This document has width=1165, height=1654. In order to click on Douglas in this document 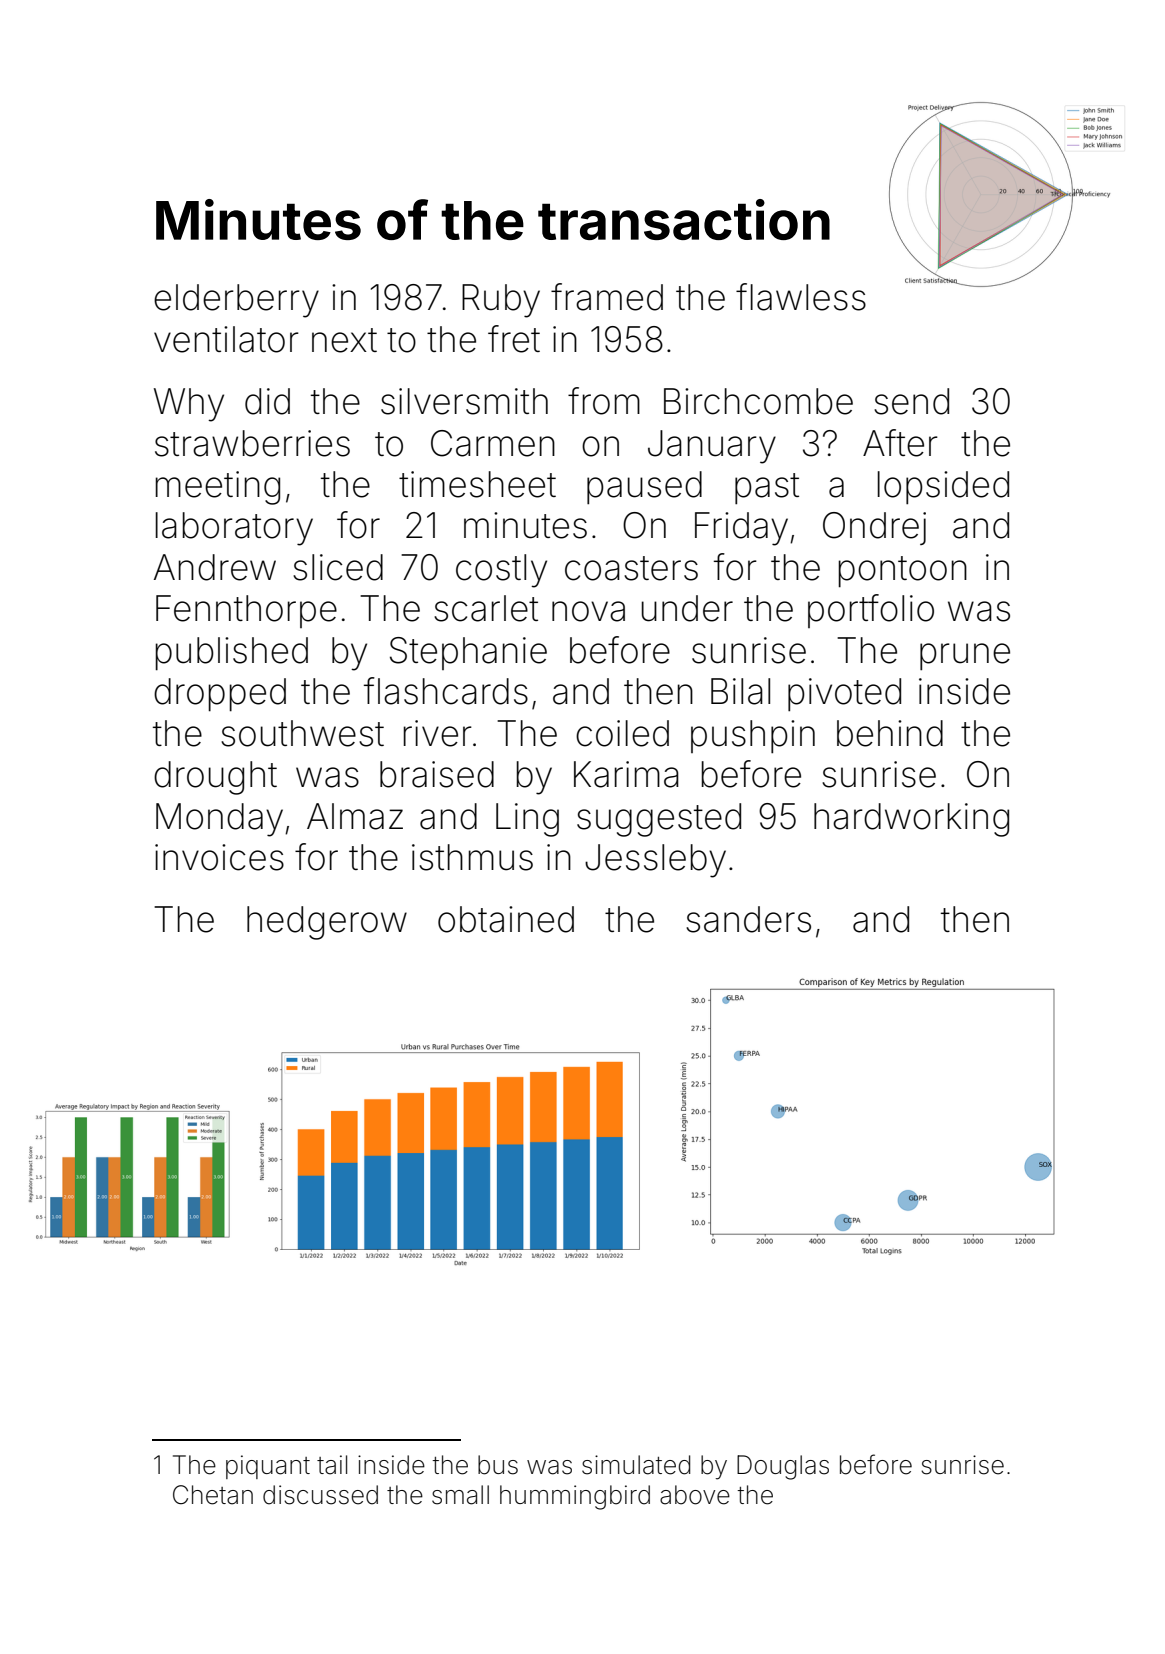, I will do `click(783, 1467)`.
